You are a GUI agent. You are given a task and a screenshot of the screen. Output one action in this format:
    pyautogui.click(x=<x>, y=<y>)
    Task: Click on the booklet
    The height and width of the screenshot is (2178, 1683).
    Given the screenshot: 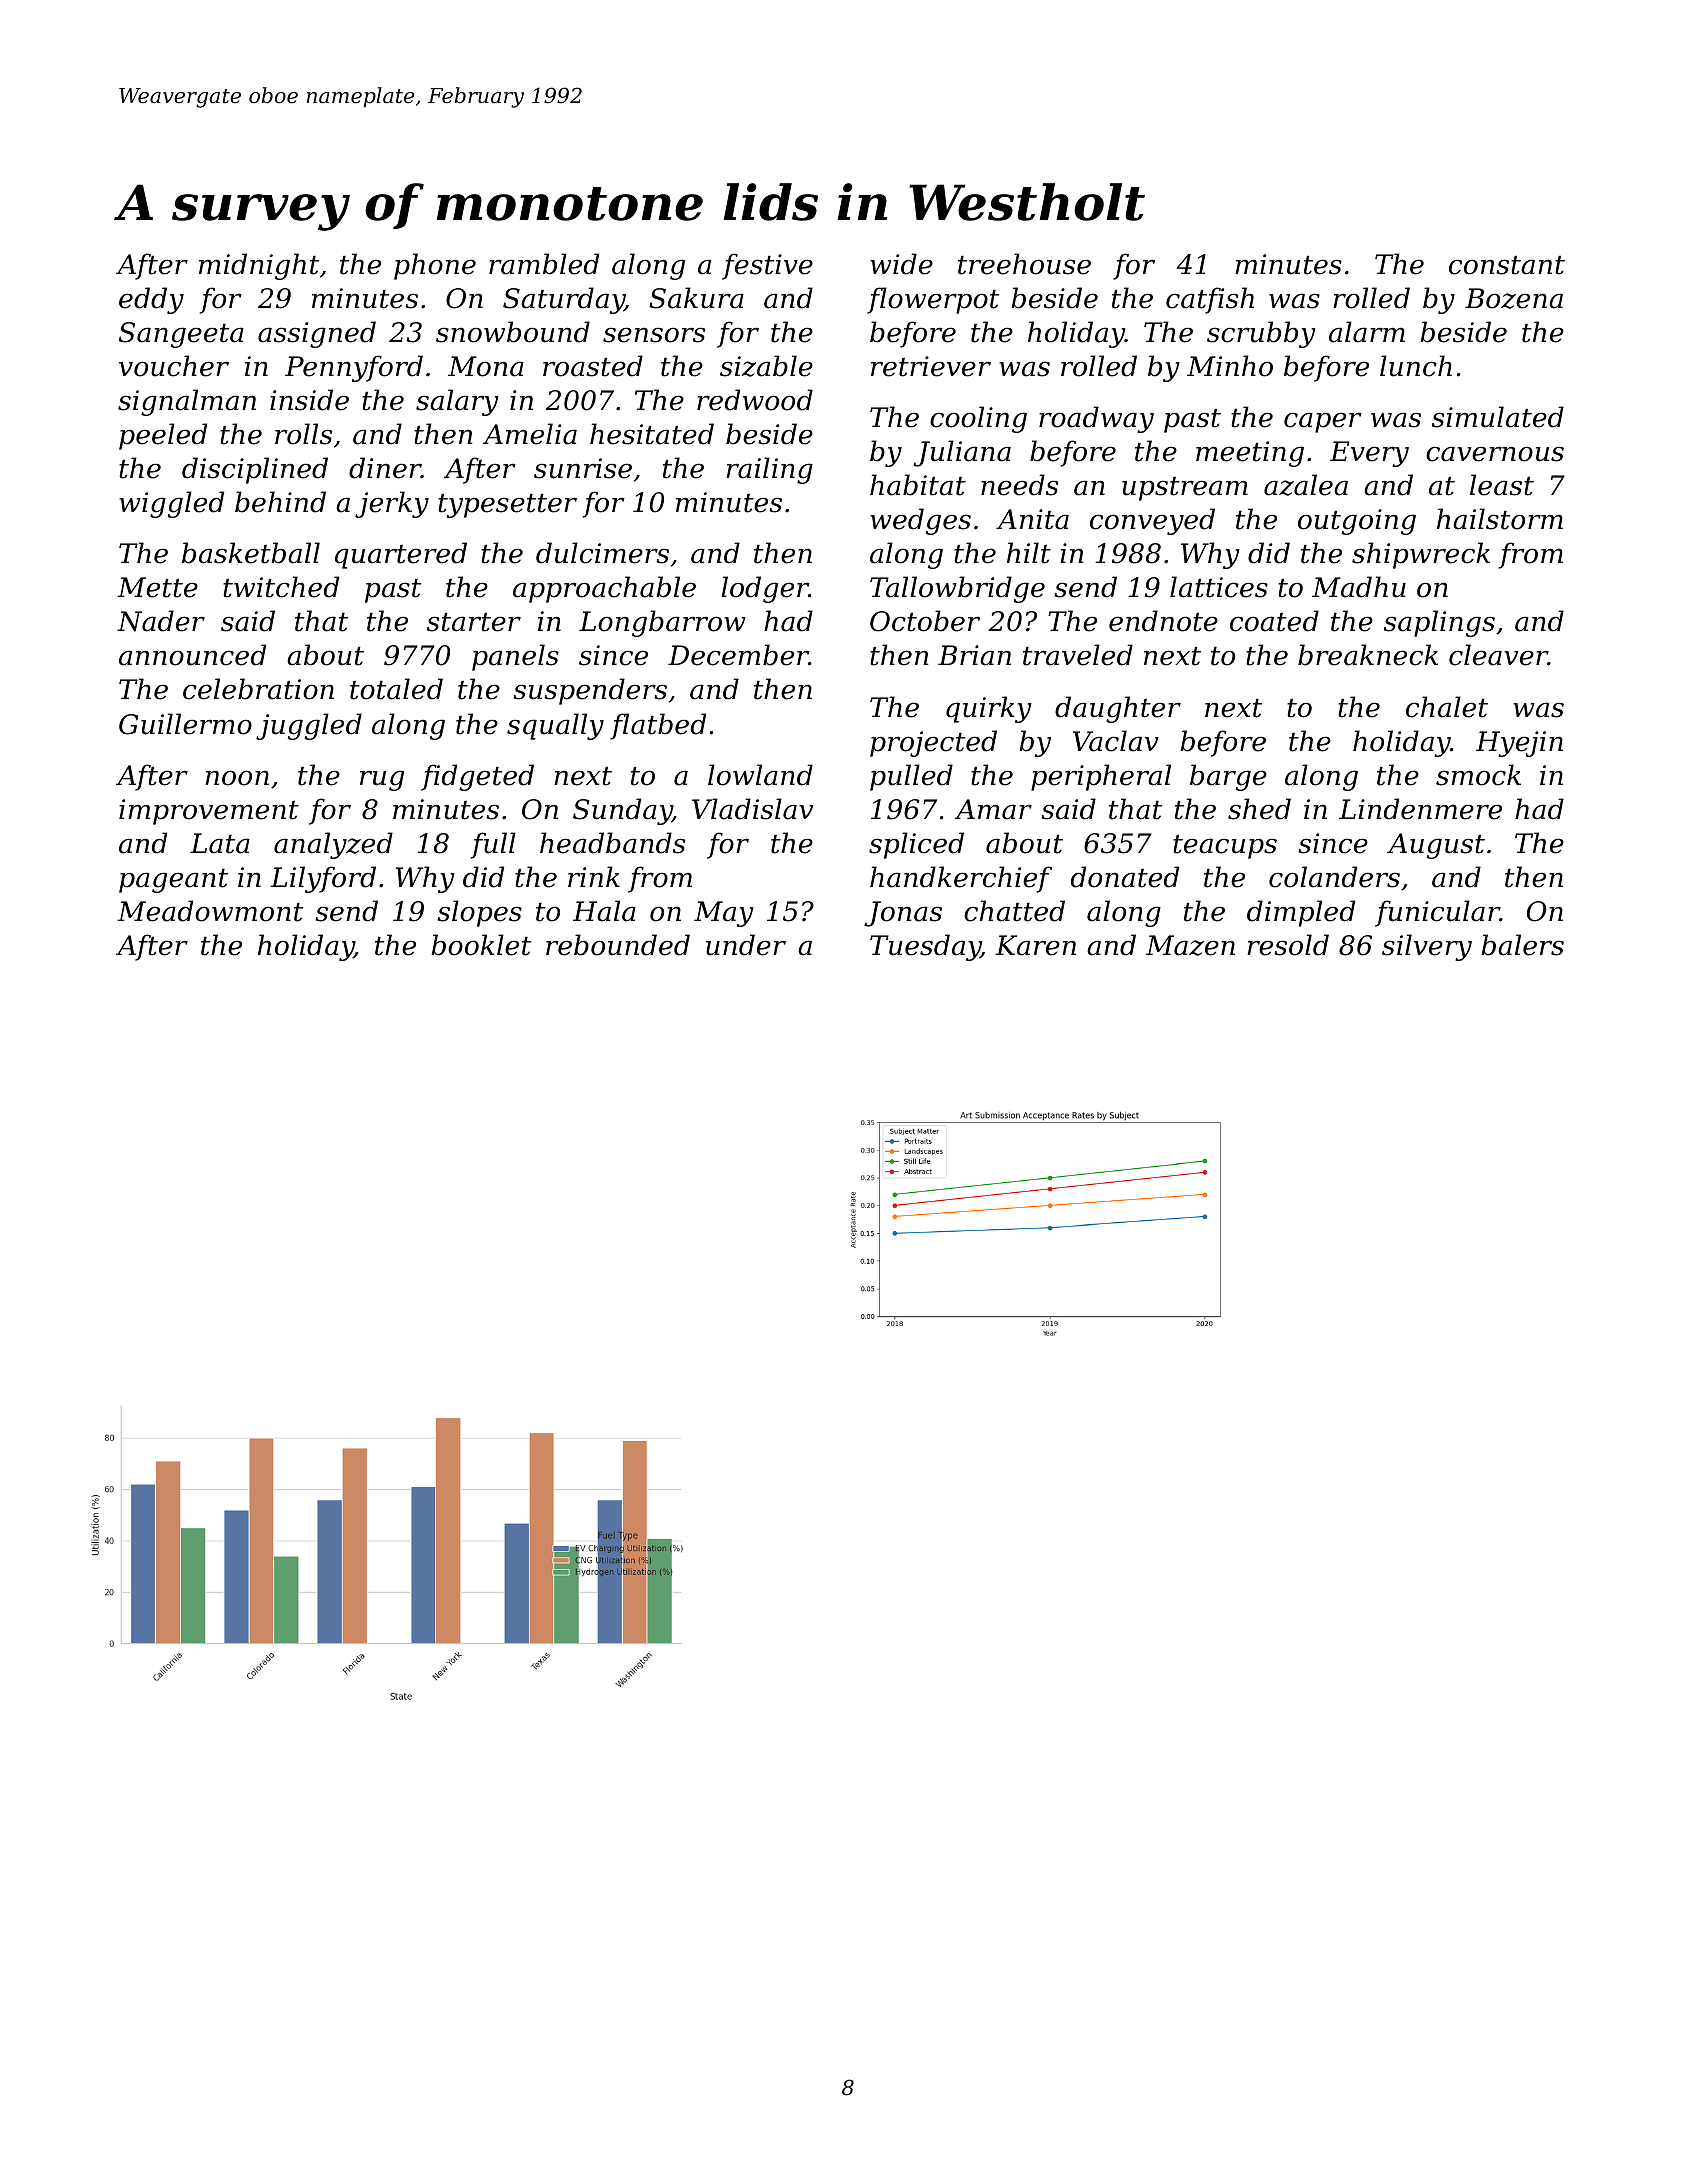 What is the action you would take?
    pyautogui.click(x=481, y=945)
